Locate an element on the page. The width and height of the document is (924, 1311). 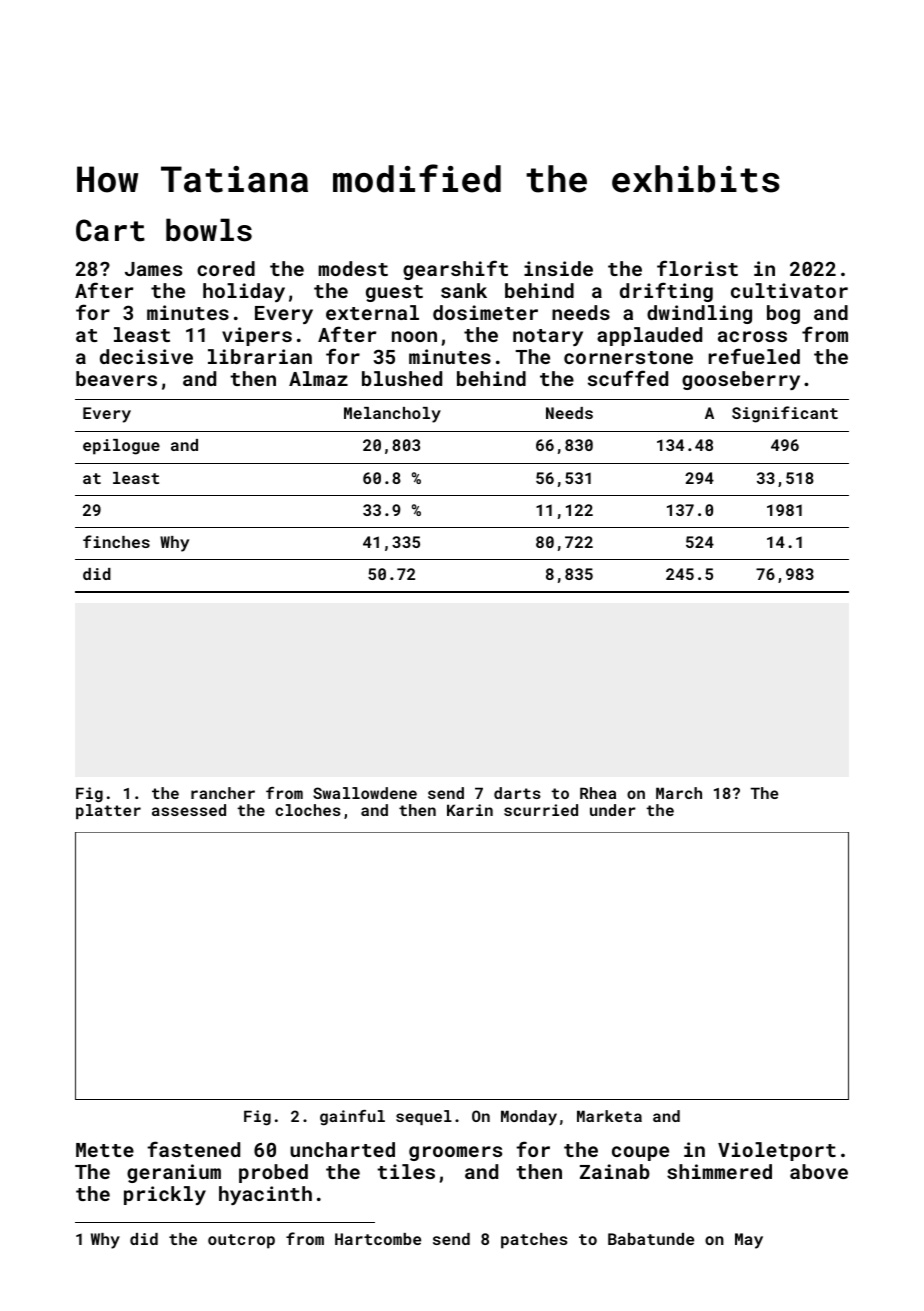
sequel is located at coordinates (424, 1117).
